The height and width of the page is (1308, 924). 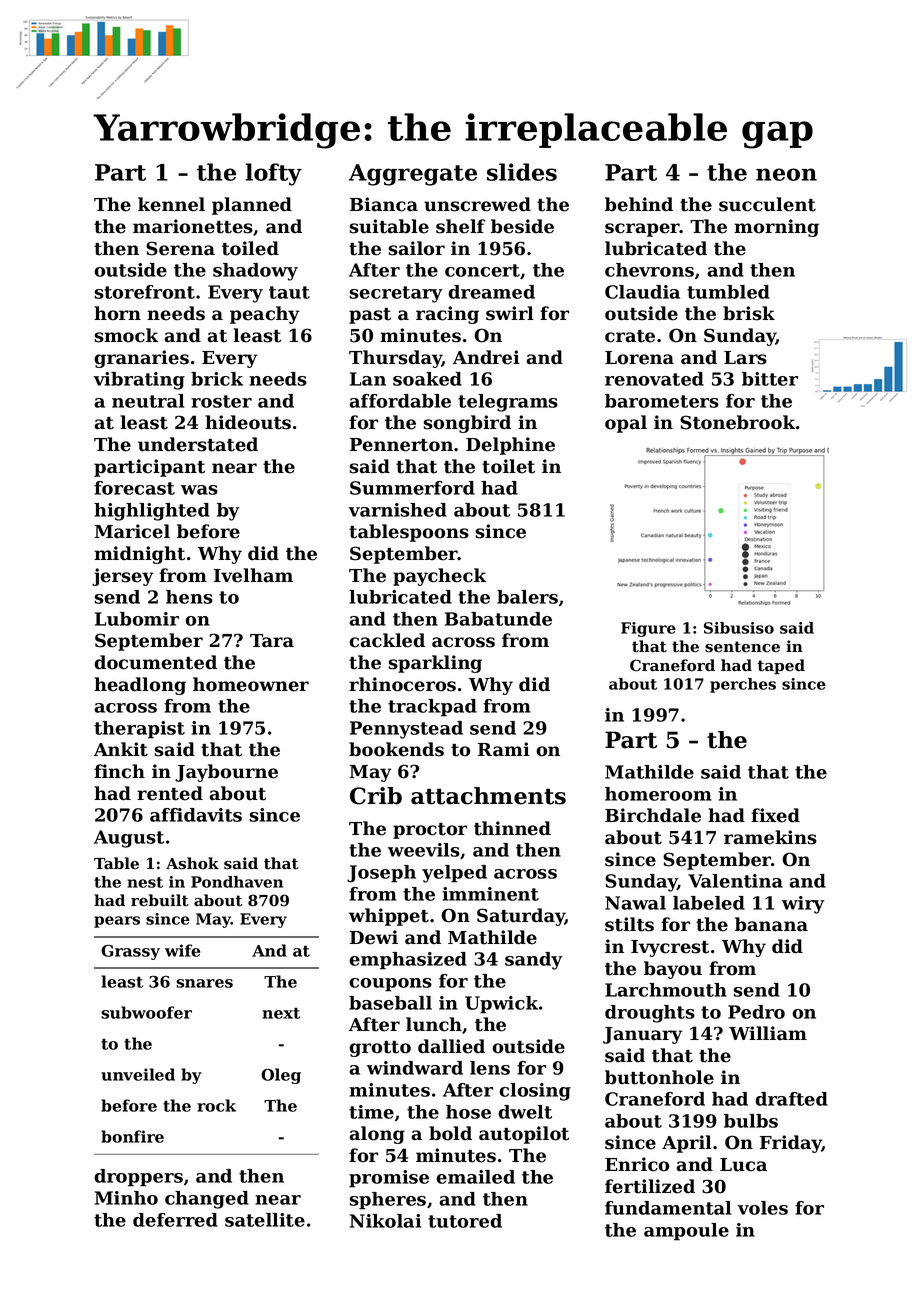 I want to click on rock, so click(x=216, y=1105).
